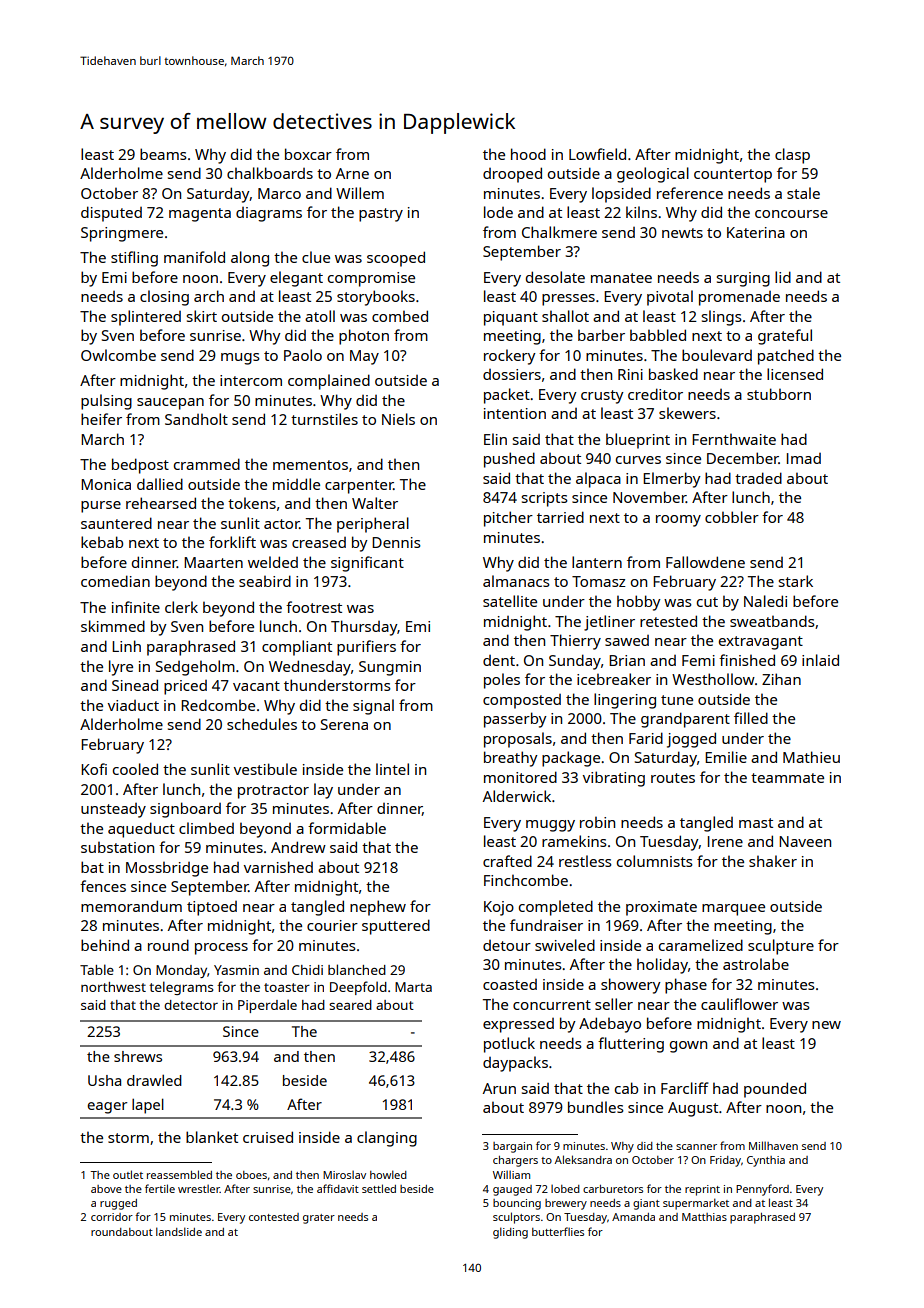 This image has height=1308, width=924. Describe the element at coordinates (574, 841) in the image. I see `ramekins` at that location.
